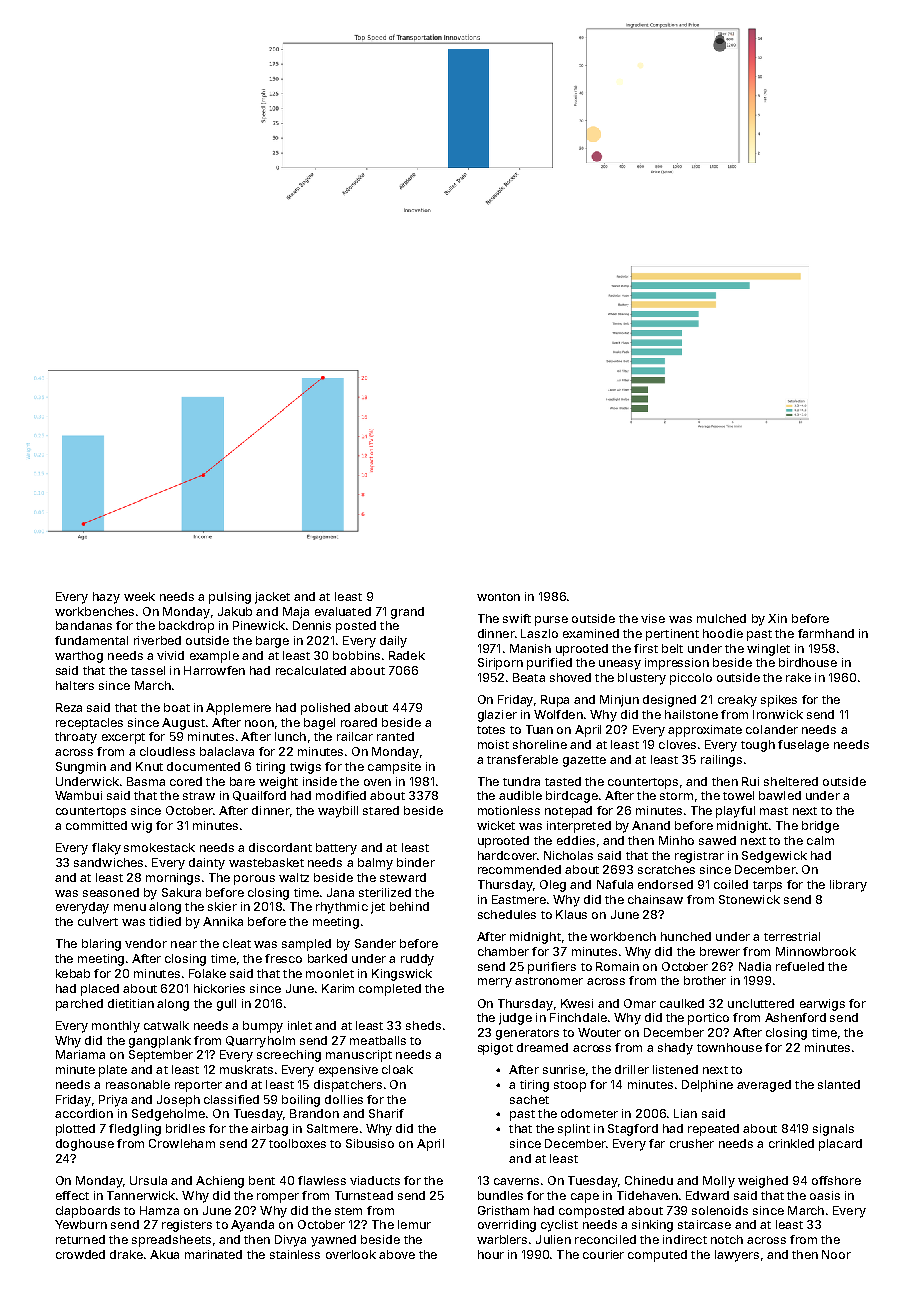  Describe the element at coordinates (80, 1254) in the document. I see `crowded` at that location.
